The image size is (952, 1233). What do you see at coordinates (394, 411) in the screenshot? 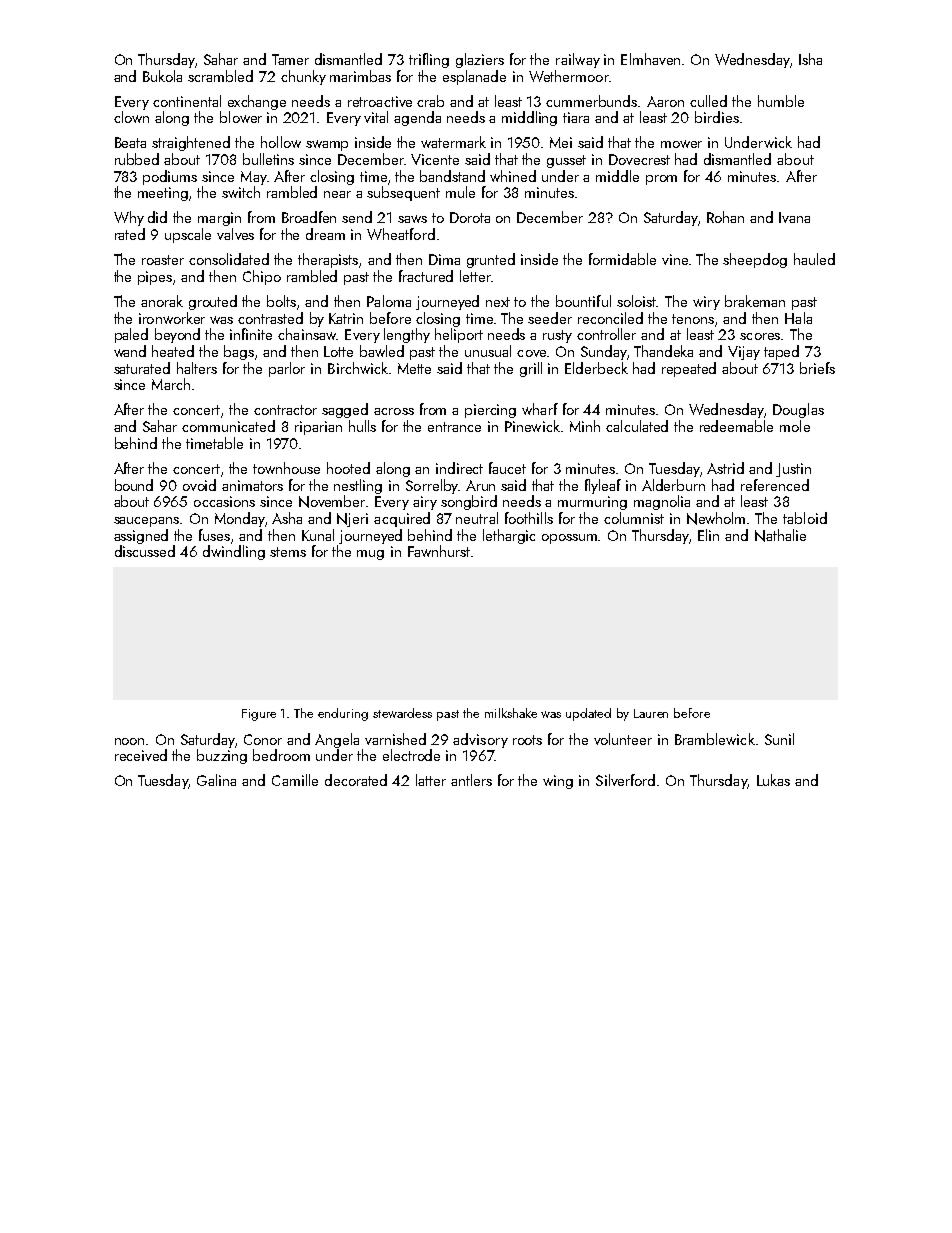
I see `across` at bounding box center [394, 411].
